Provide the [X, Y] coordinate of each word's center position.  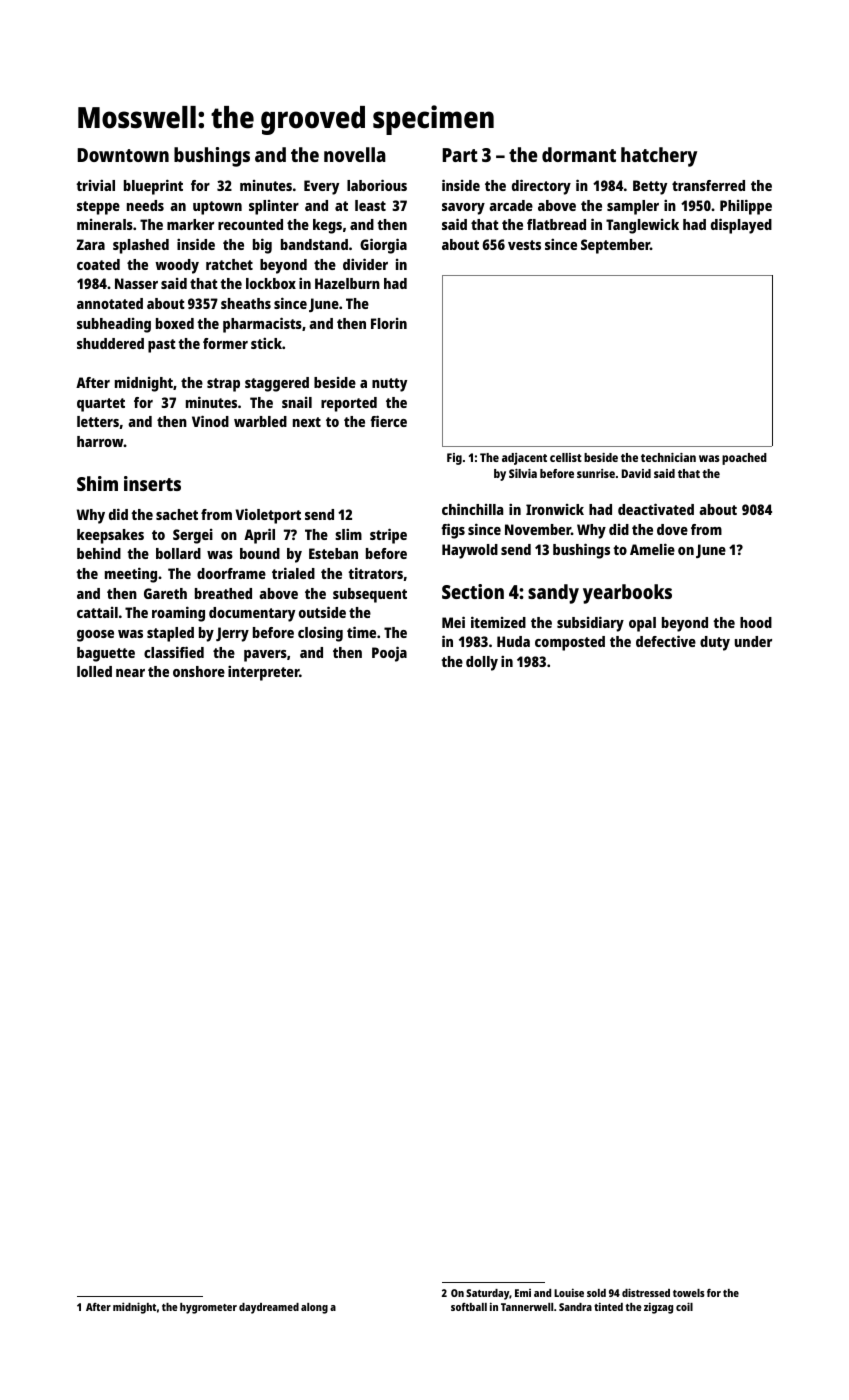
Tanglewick [642, 226]
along [314, 1308]
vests [524, 245]
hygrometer [208, 1308]
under [753, 641]
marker [190, 224]
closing [320, 634]
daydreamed [269, 1308]
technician [668, 457]
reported [349, 404]
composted [570, 643]
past [162, 346]
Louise [569, 1292]
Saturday [487, 1294]
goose [95, 636]
